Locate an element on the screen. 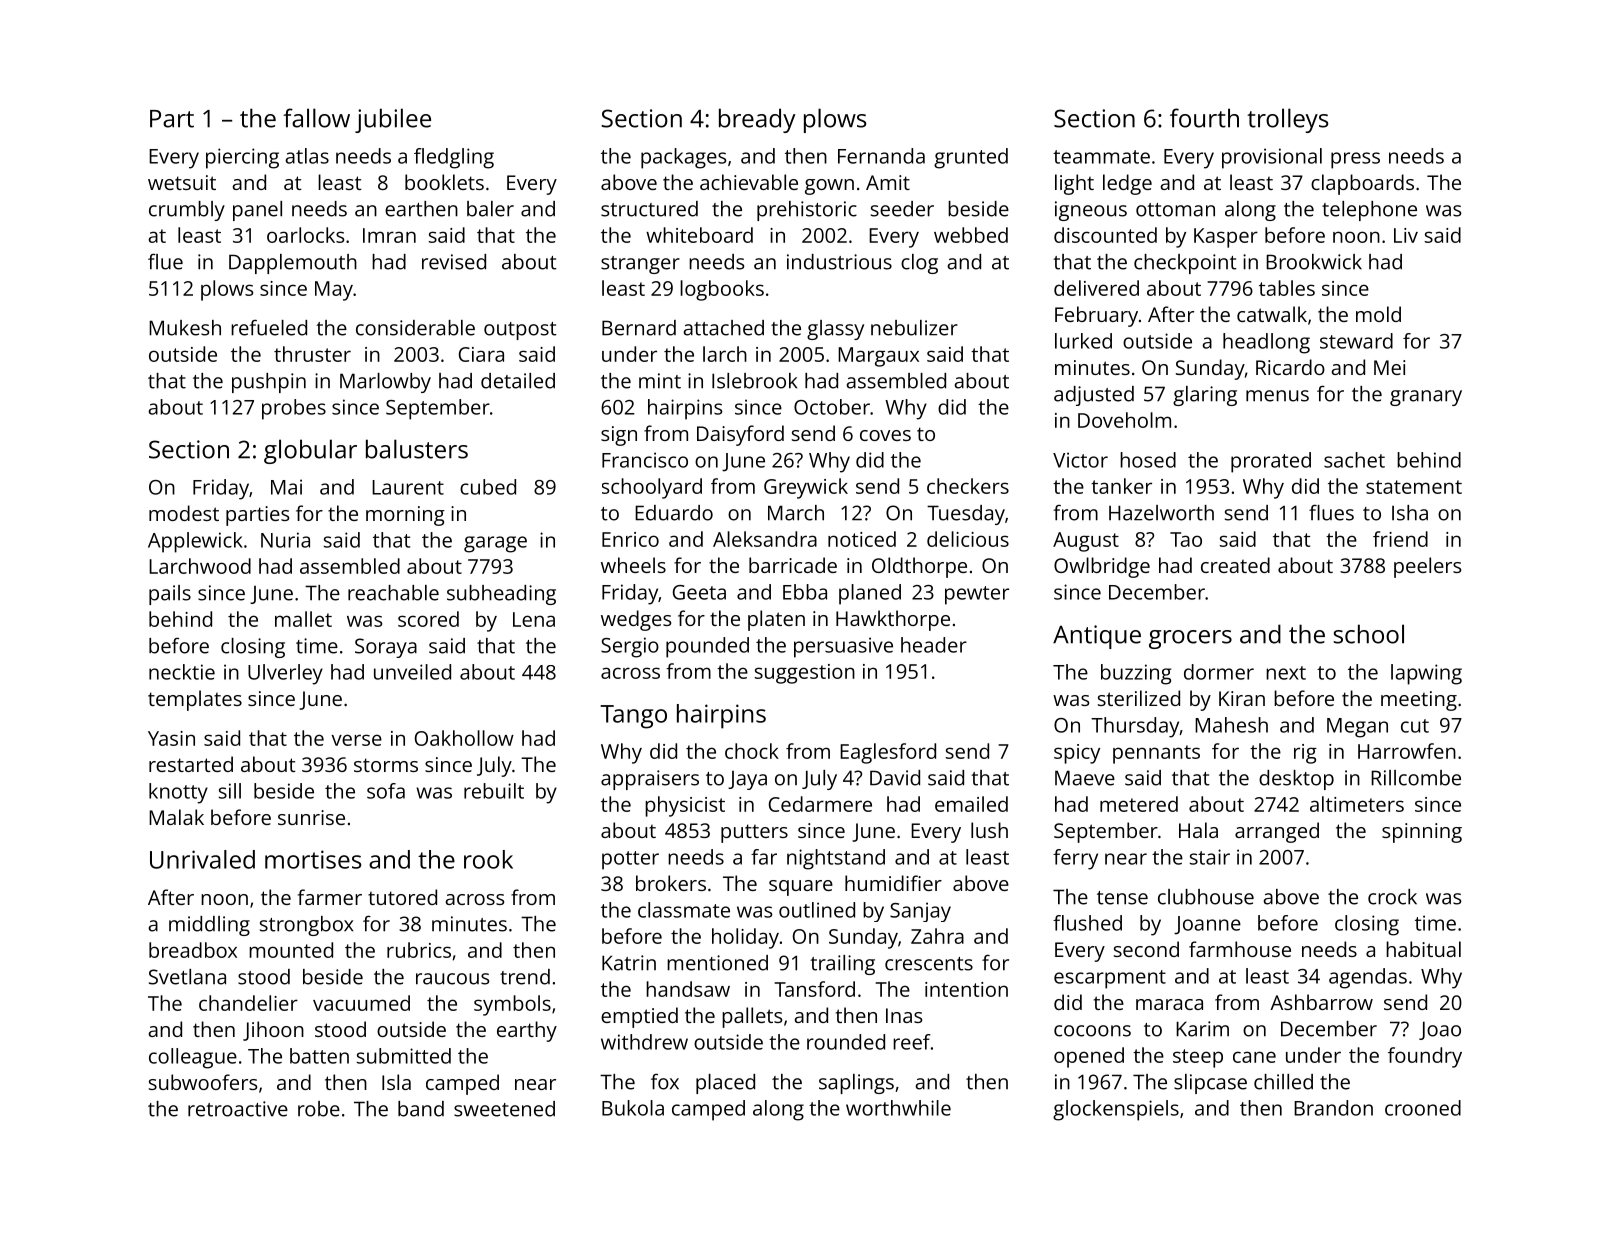  garage is located at coordinates (495, 544).
